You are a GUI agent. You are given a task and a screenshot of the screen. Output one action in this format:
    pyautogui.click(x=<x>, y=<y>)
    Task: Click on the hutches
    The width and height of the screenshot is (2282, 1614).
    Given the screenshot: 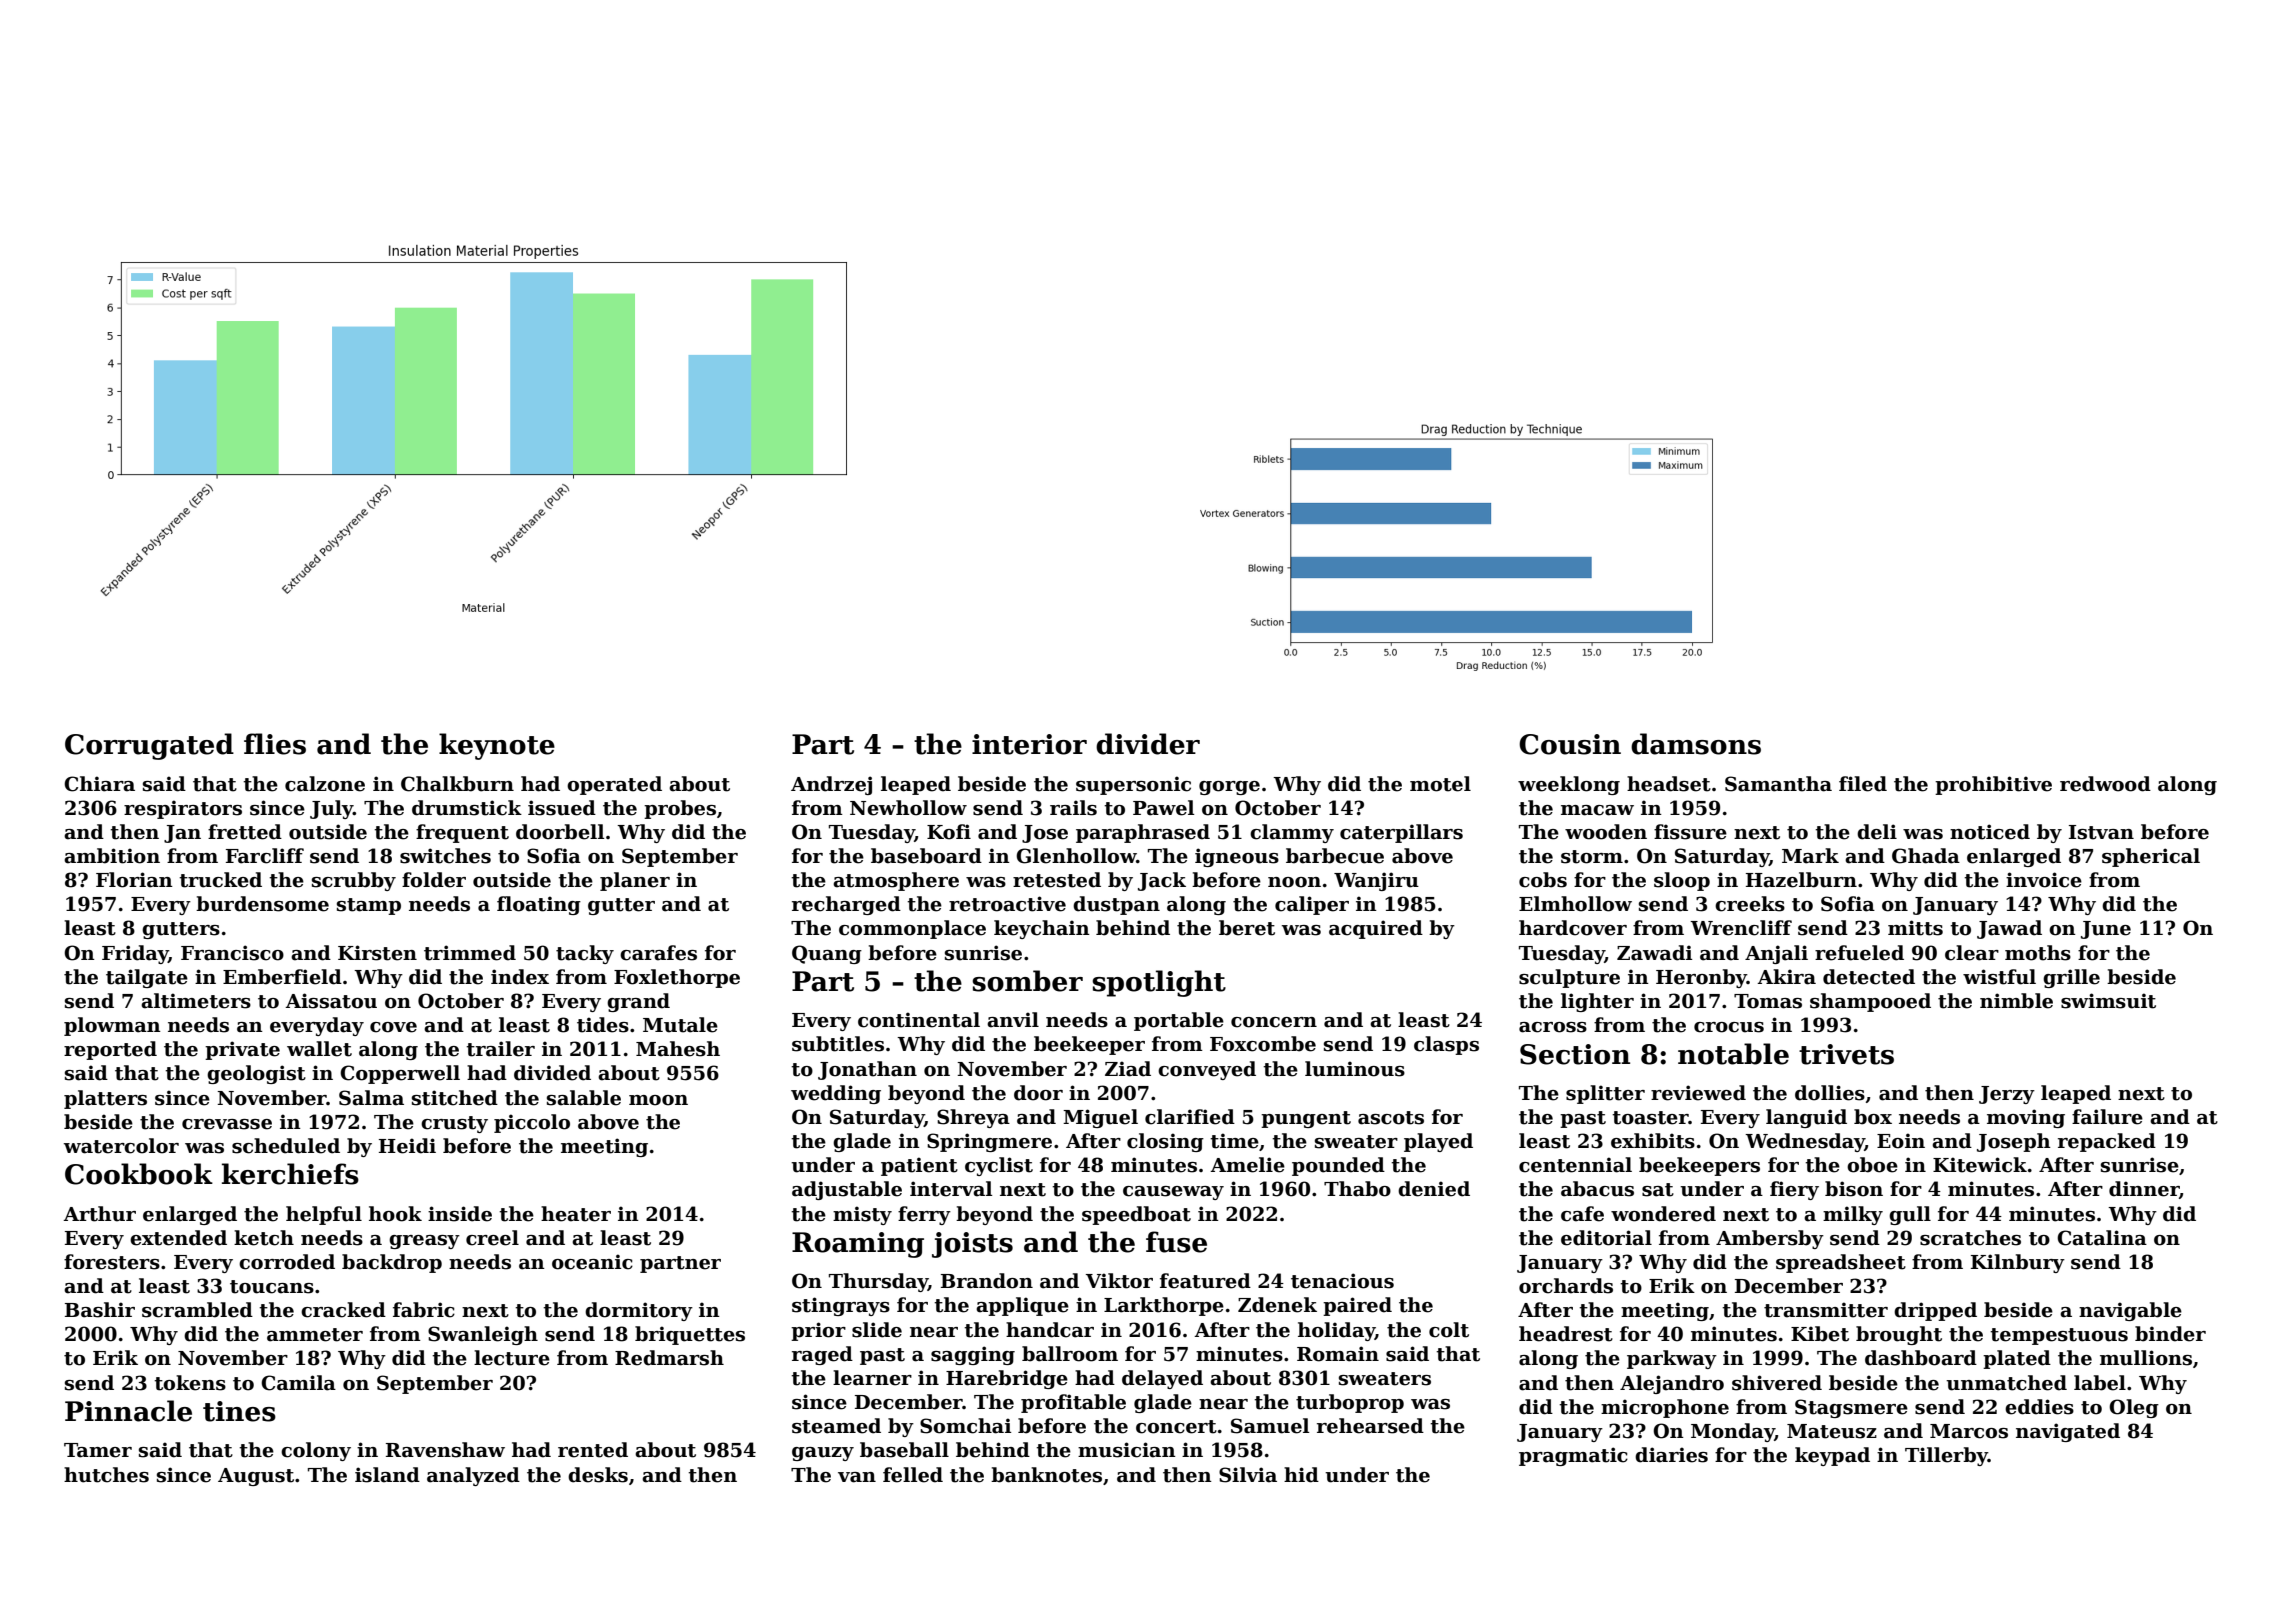 What is the action you would take?
    pyautogui.click(x=106, y=1475)
